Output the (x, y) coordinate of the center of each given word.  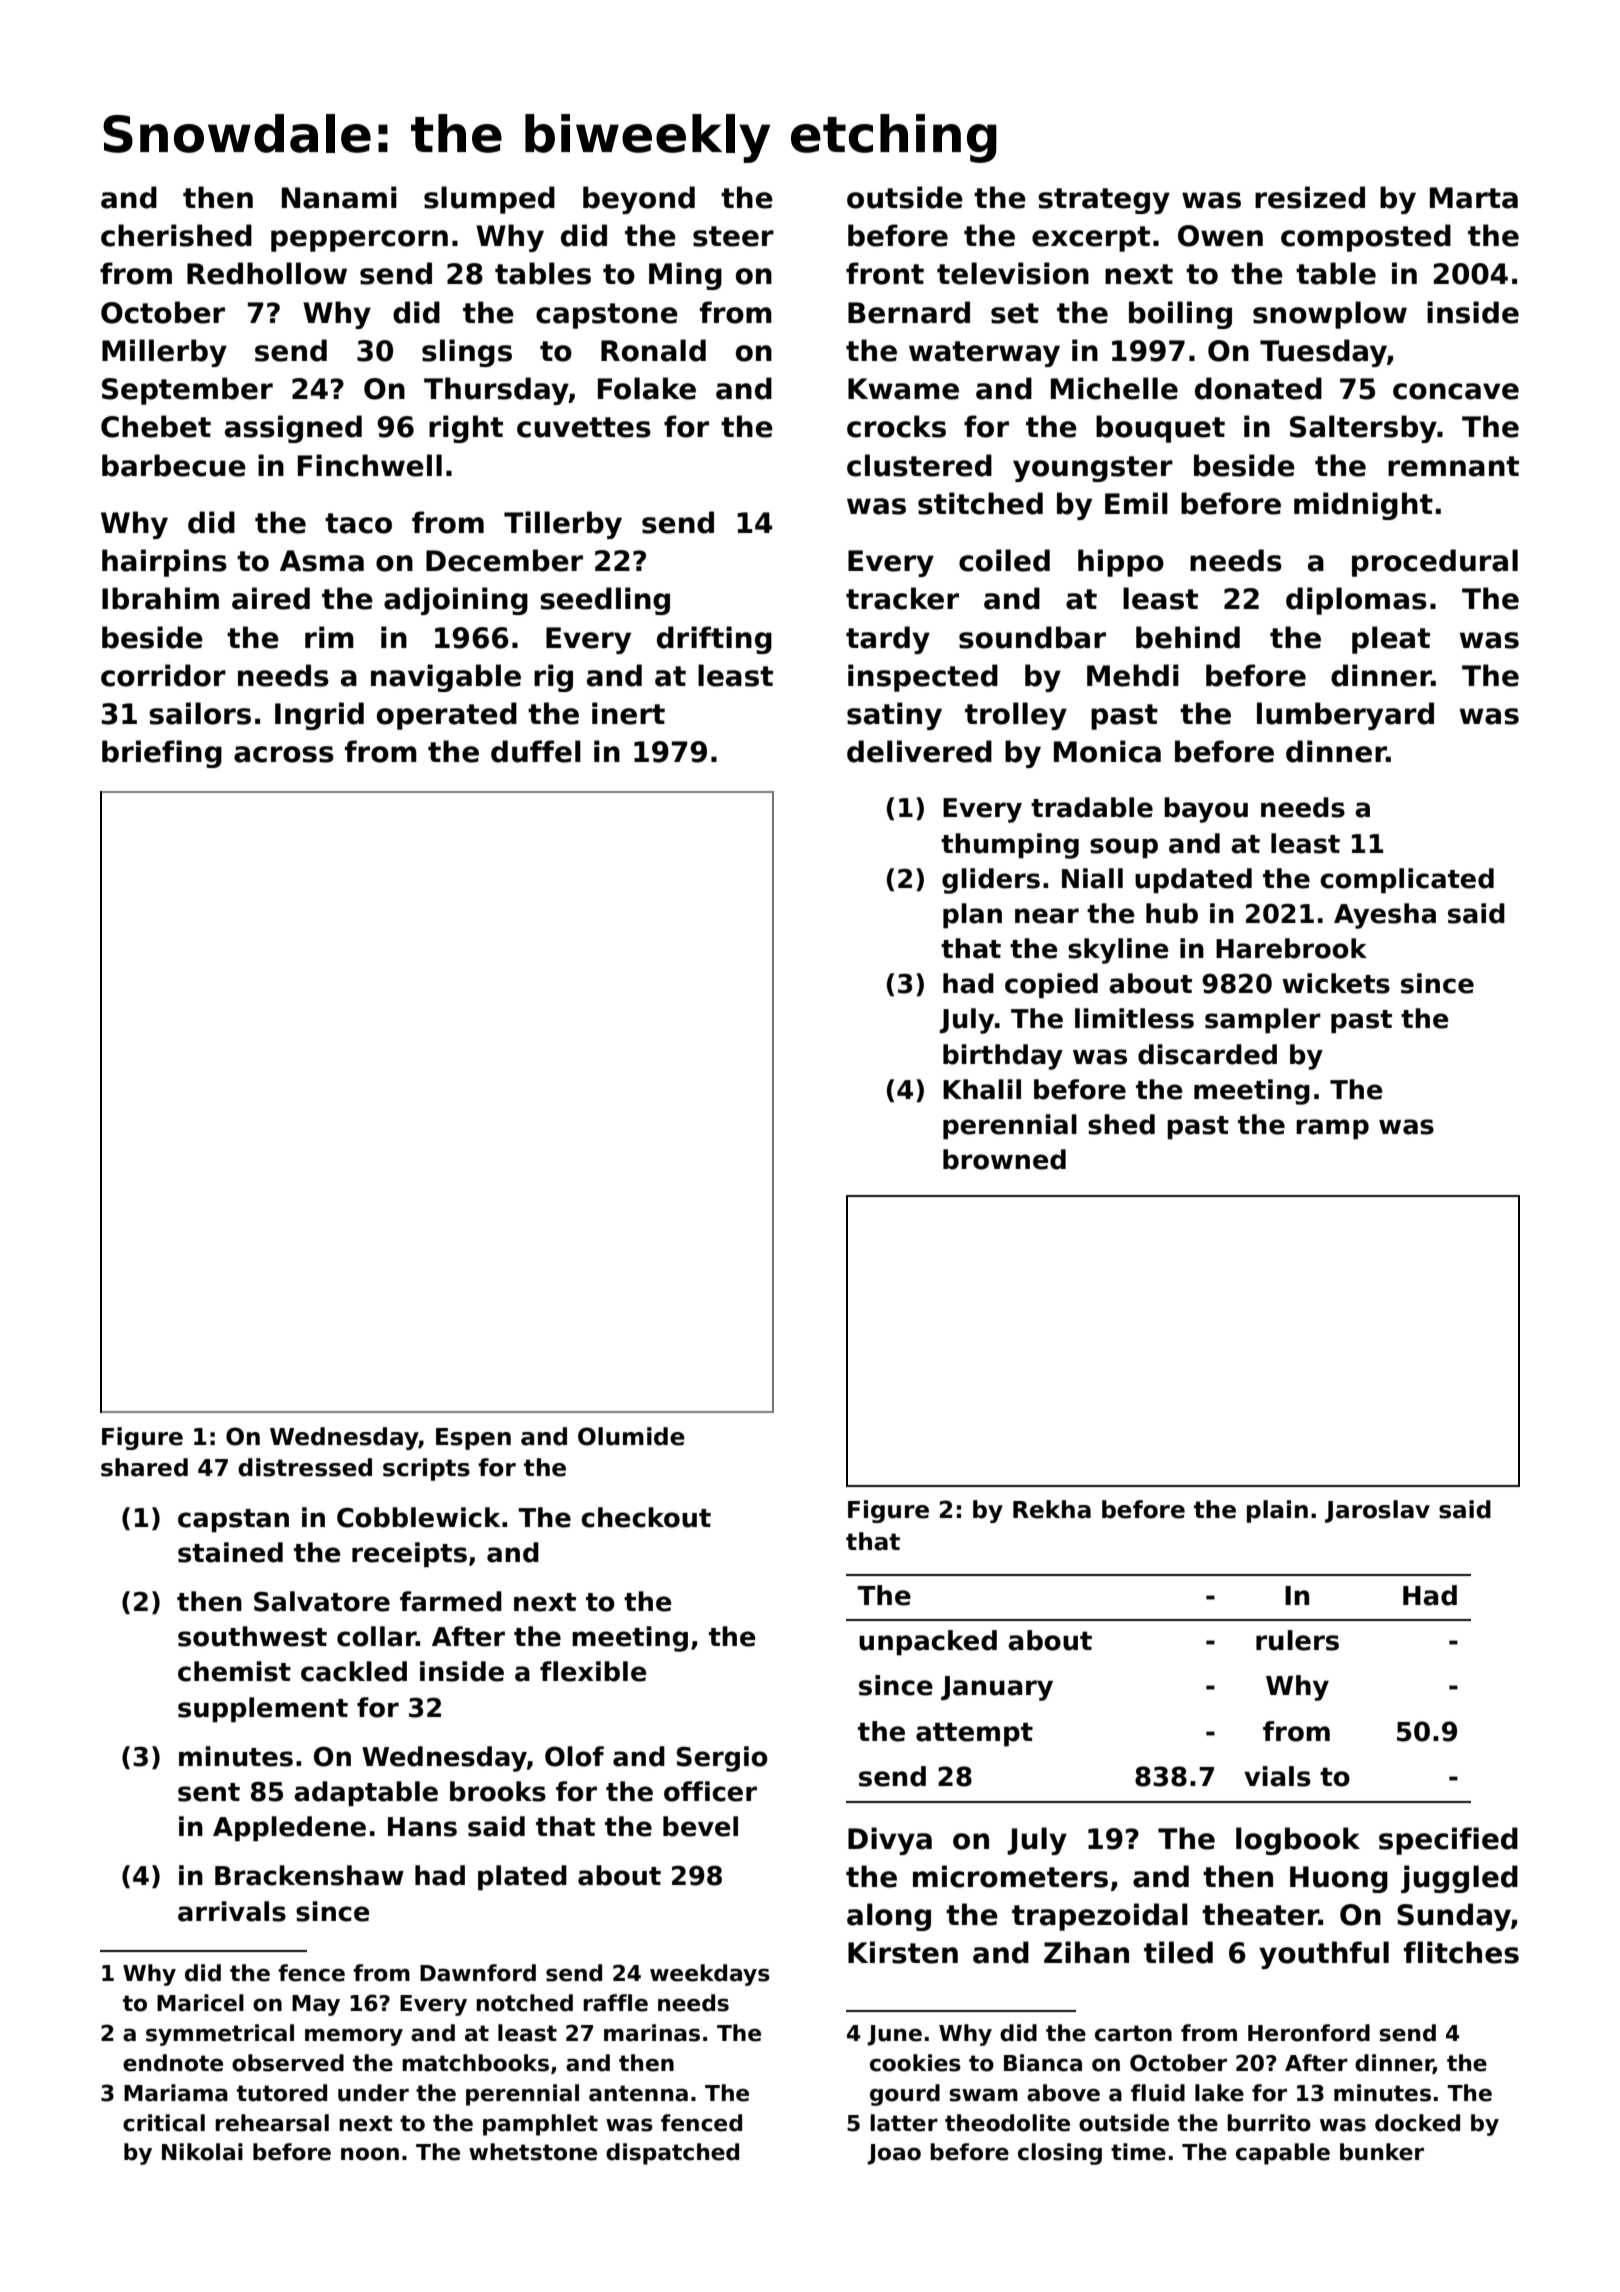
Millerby (164, 353)
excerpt (1091, 239)
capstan (233, 1521)
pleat (1391, 640)
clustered (919, 465)
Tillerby (563, 525)
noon (370, 2154)
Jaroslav (1377, 1511)
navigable (446, 678)
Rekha (1052, 1509)
